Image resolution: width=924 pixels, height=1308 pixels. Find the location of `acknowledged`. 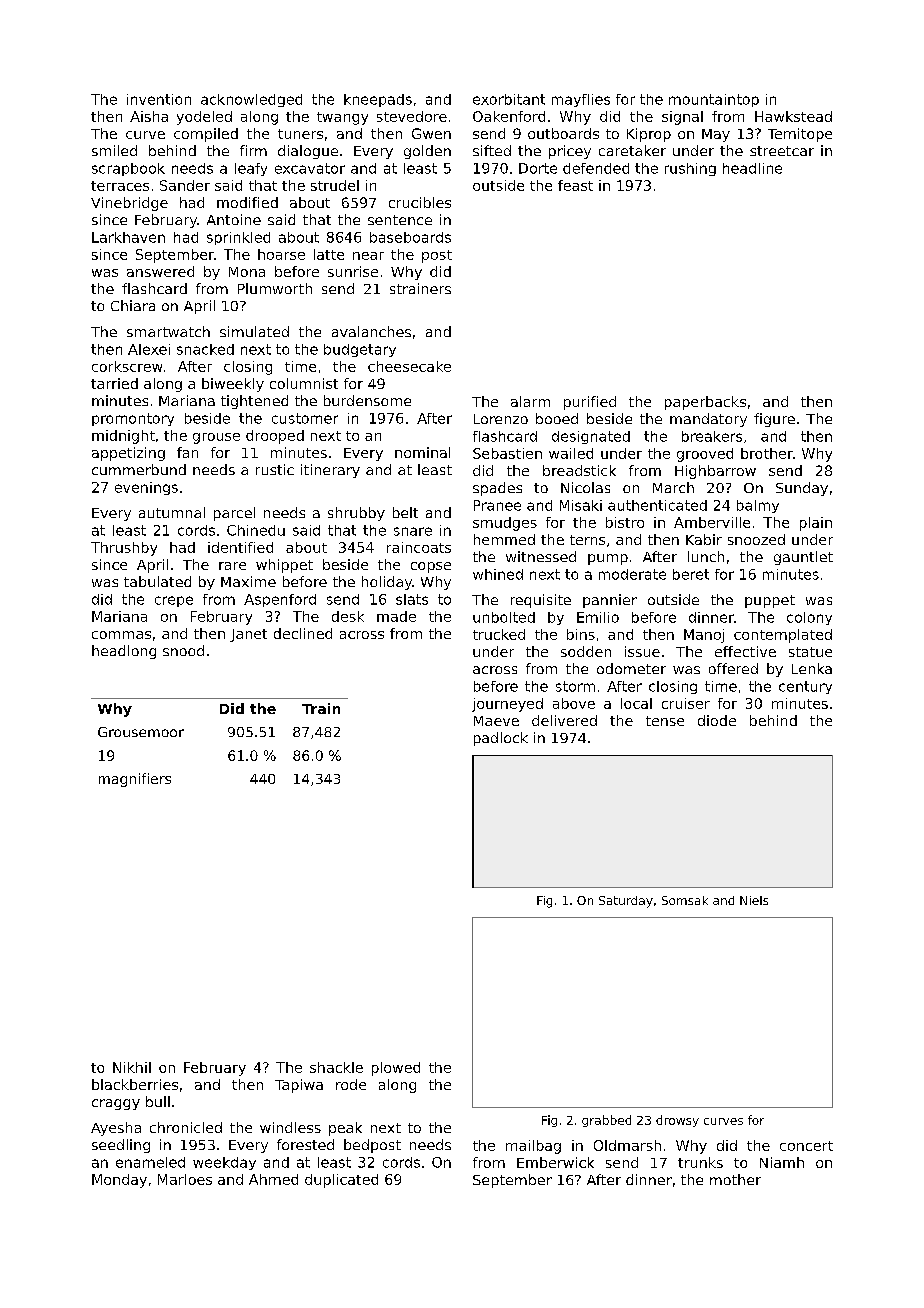

acknowledged is located at coordinates (251, 100).
